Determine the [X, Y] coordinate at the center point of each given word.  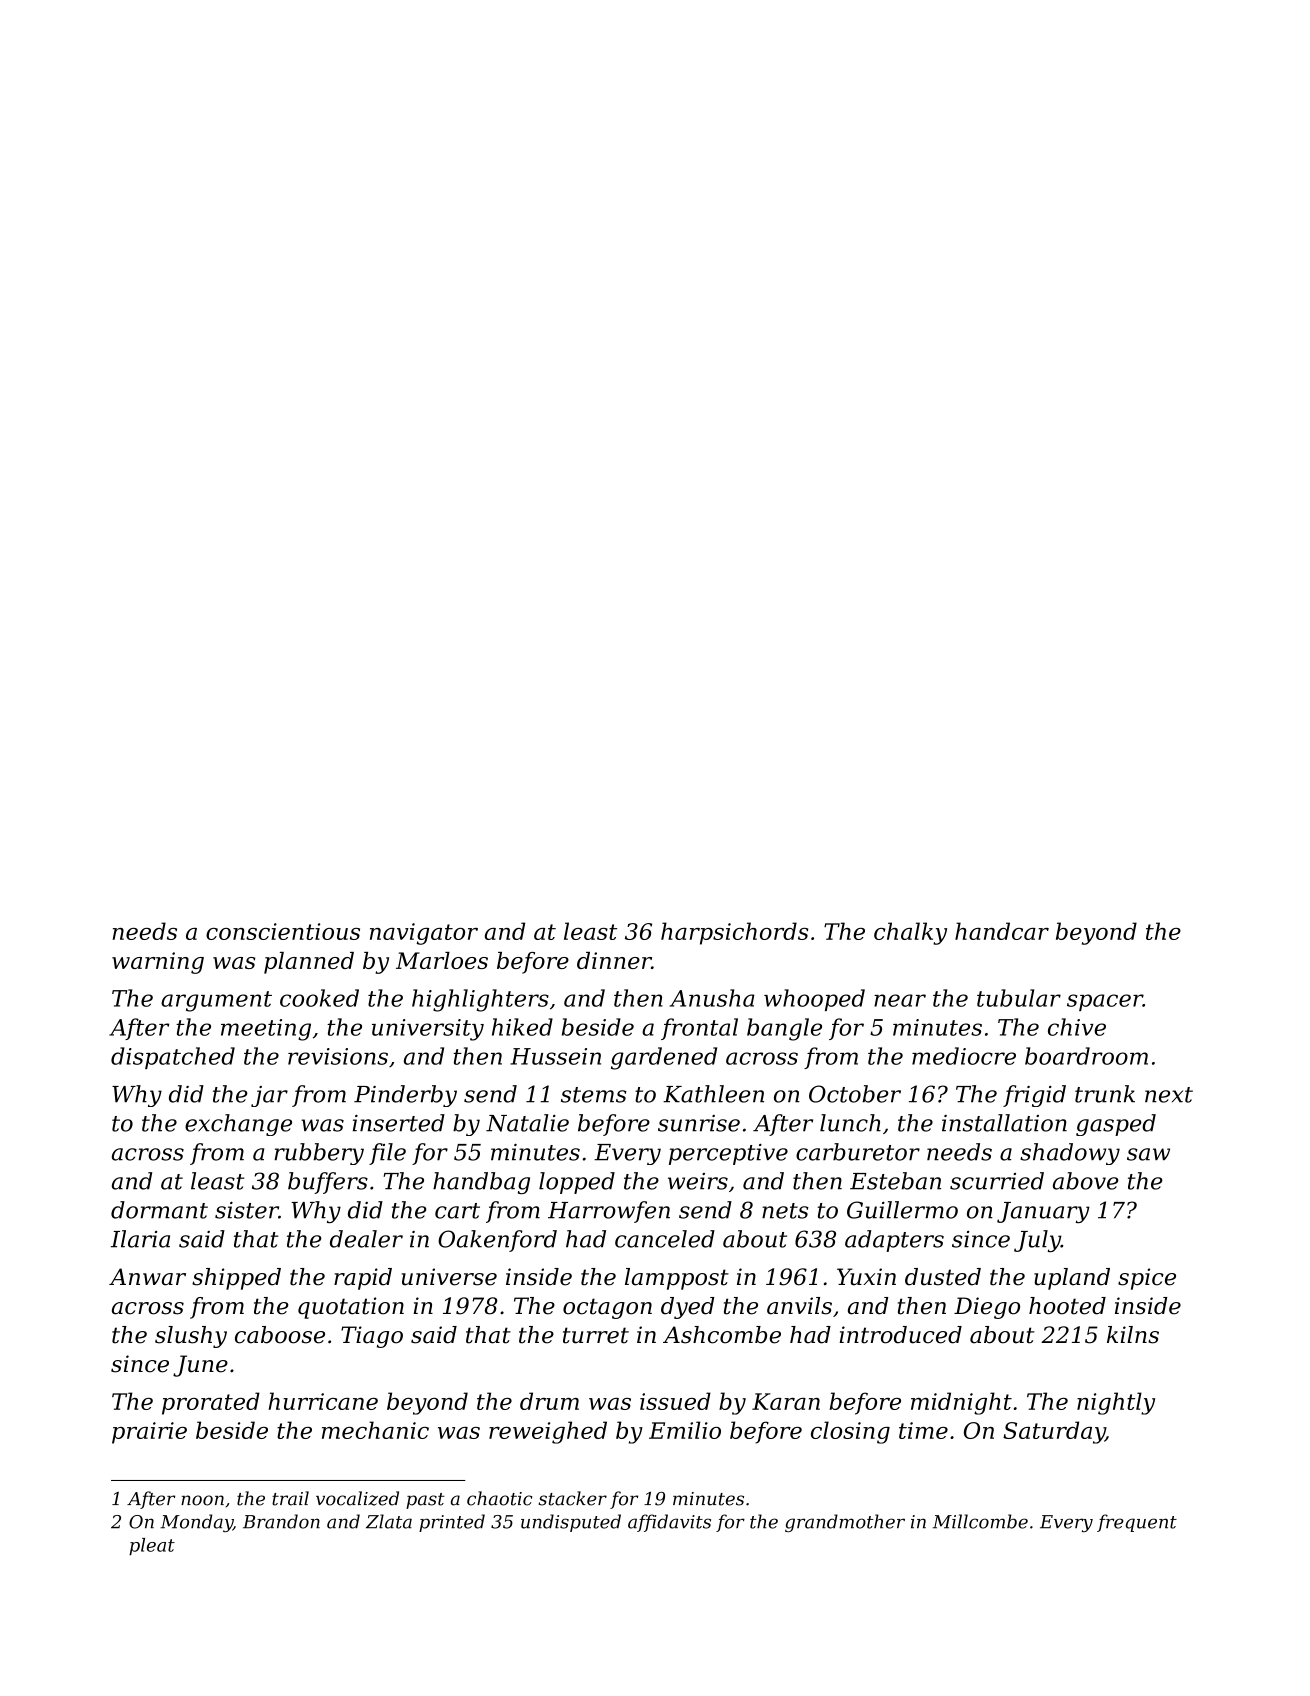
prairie [149, 1433]
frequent [1137, 1523]
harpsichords [734, 933]
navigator [424, 934]
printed [452, 1523]
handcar [1002, 931]
